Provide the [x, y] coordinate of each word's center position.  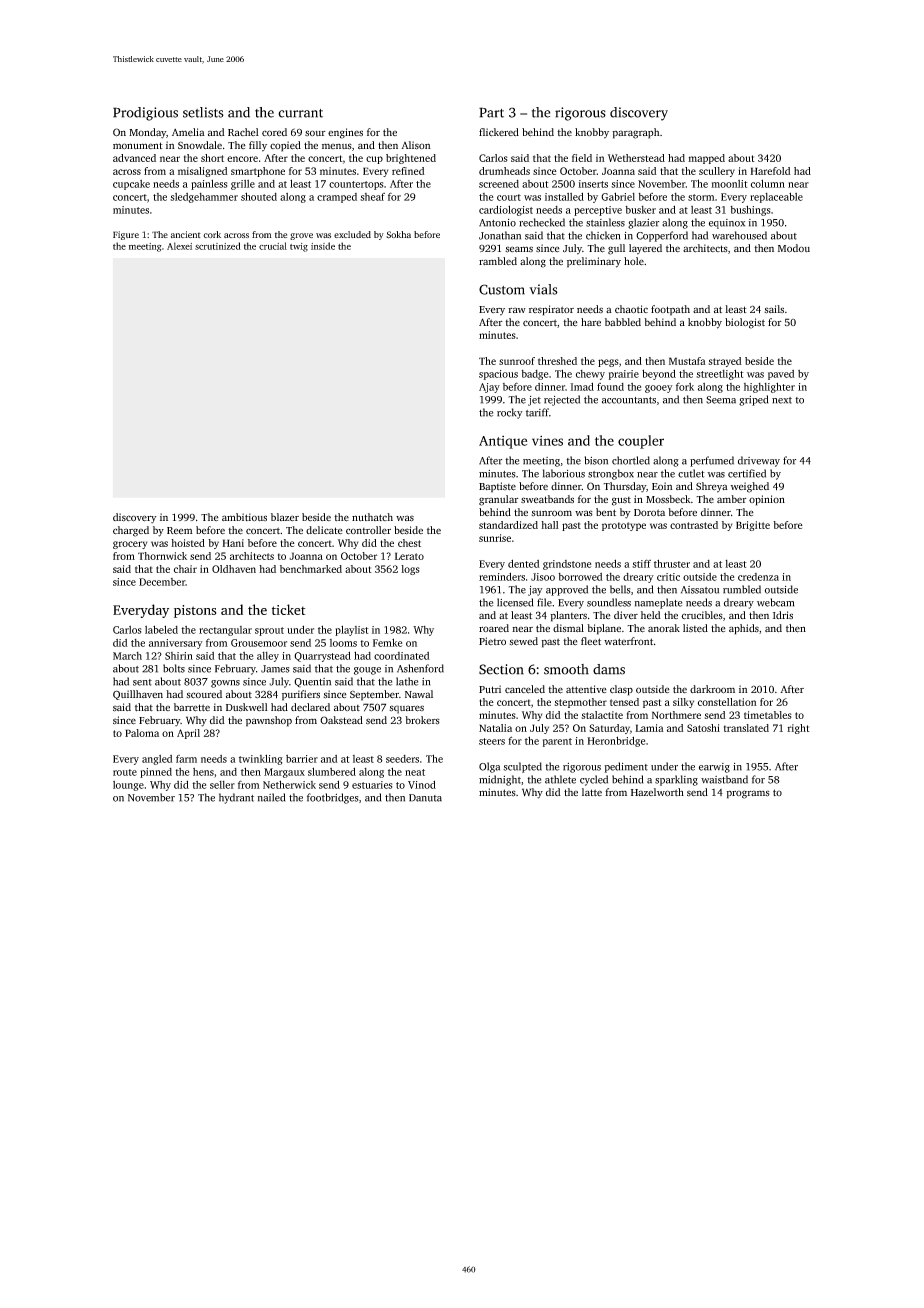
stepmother [581, 703]
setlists [203, 112]
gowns [225, 684]
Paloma [142, 733]
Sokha [398, 235]
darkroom [712, 689]
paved [781, 375]
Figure [126, 235]
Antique [503, 442]
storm [701, 197]
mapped [706, 159]
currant [300, 113]
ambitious [244, 517]
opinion [767, 500]
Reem [180, 530]
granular [499, 500]
